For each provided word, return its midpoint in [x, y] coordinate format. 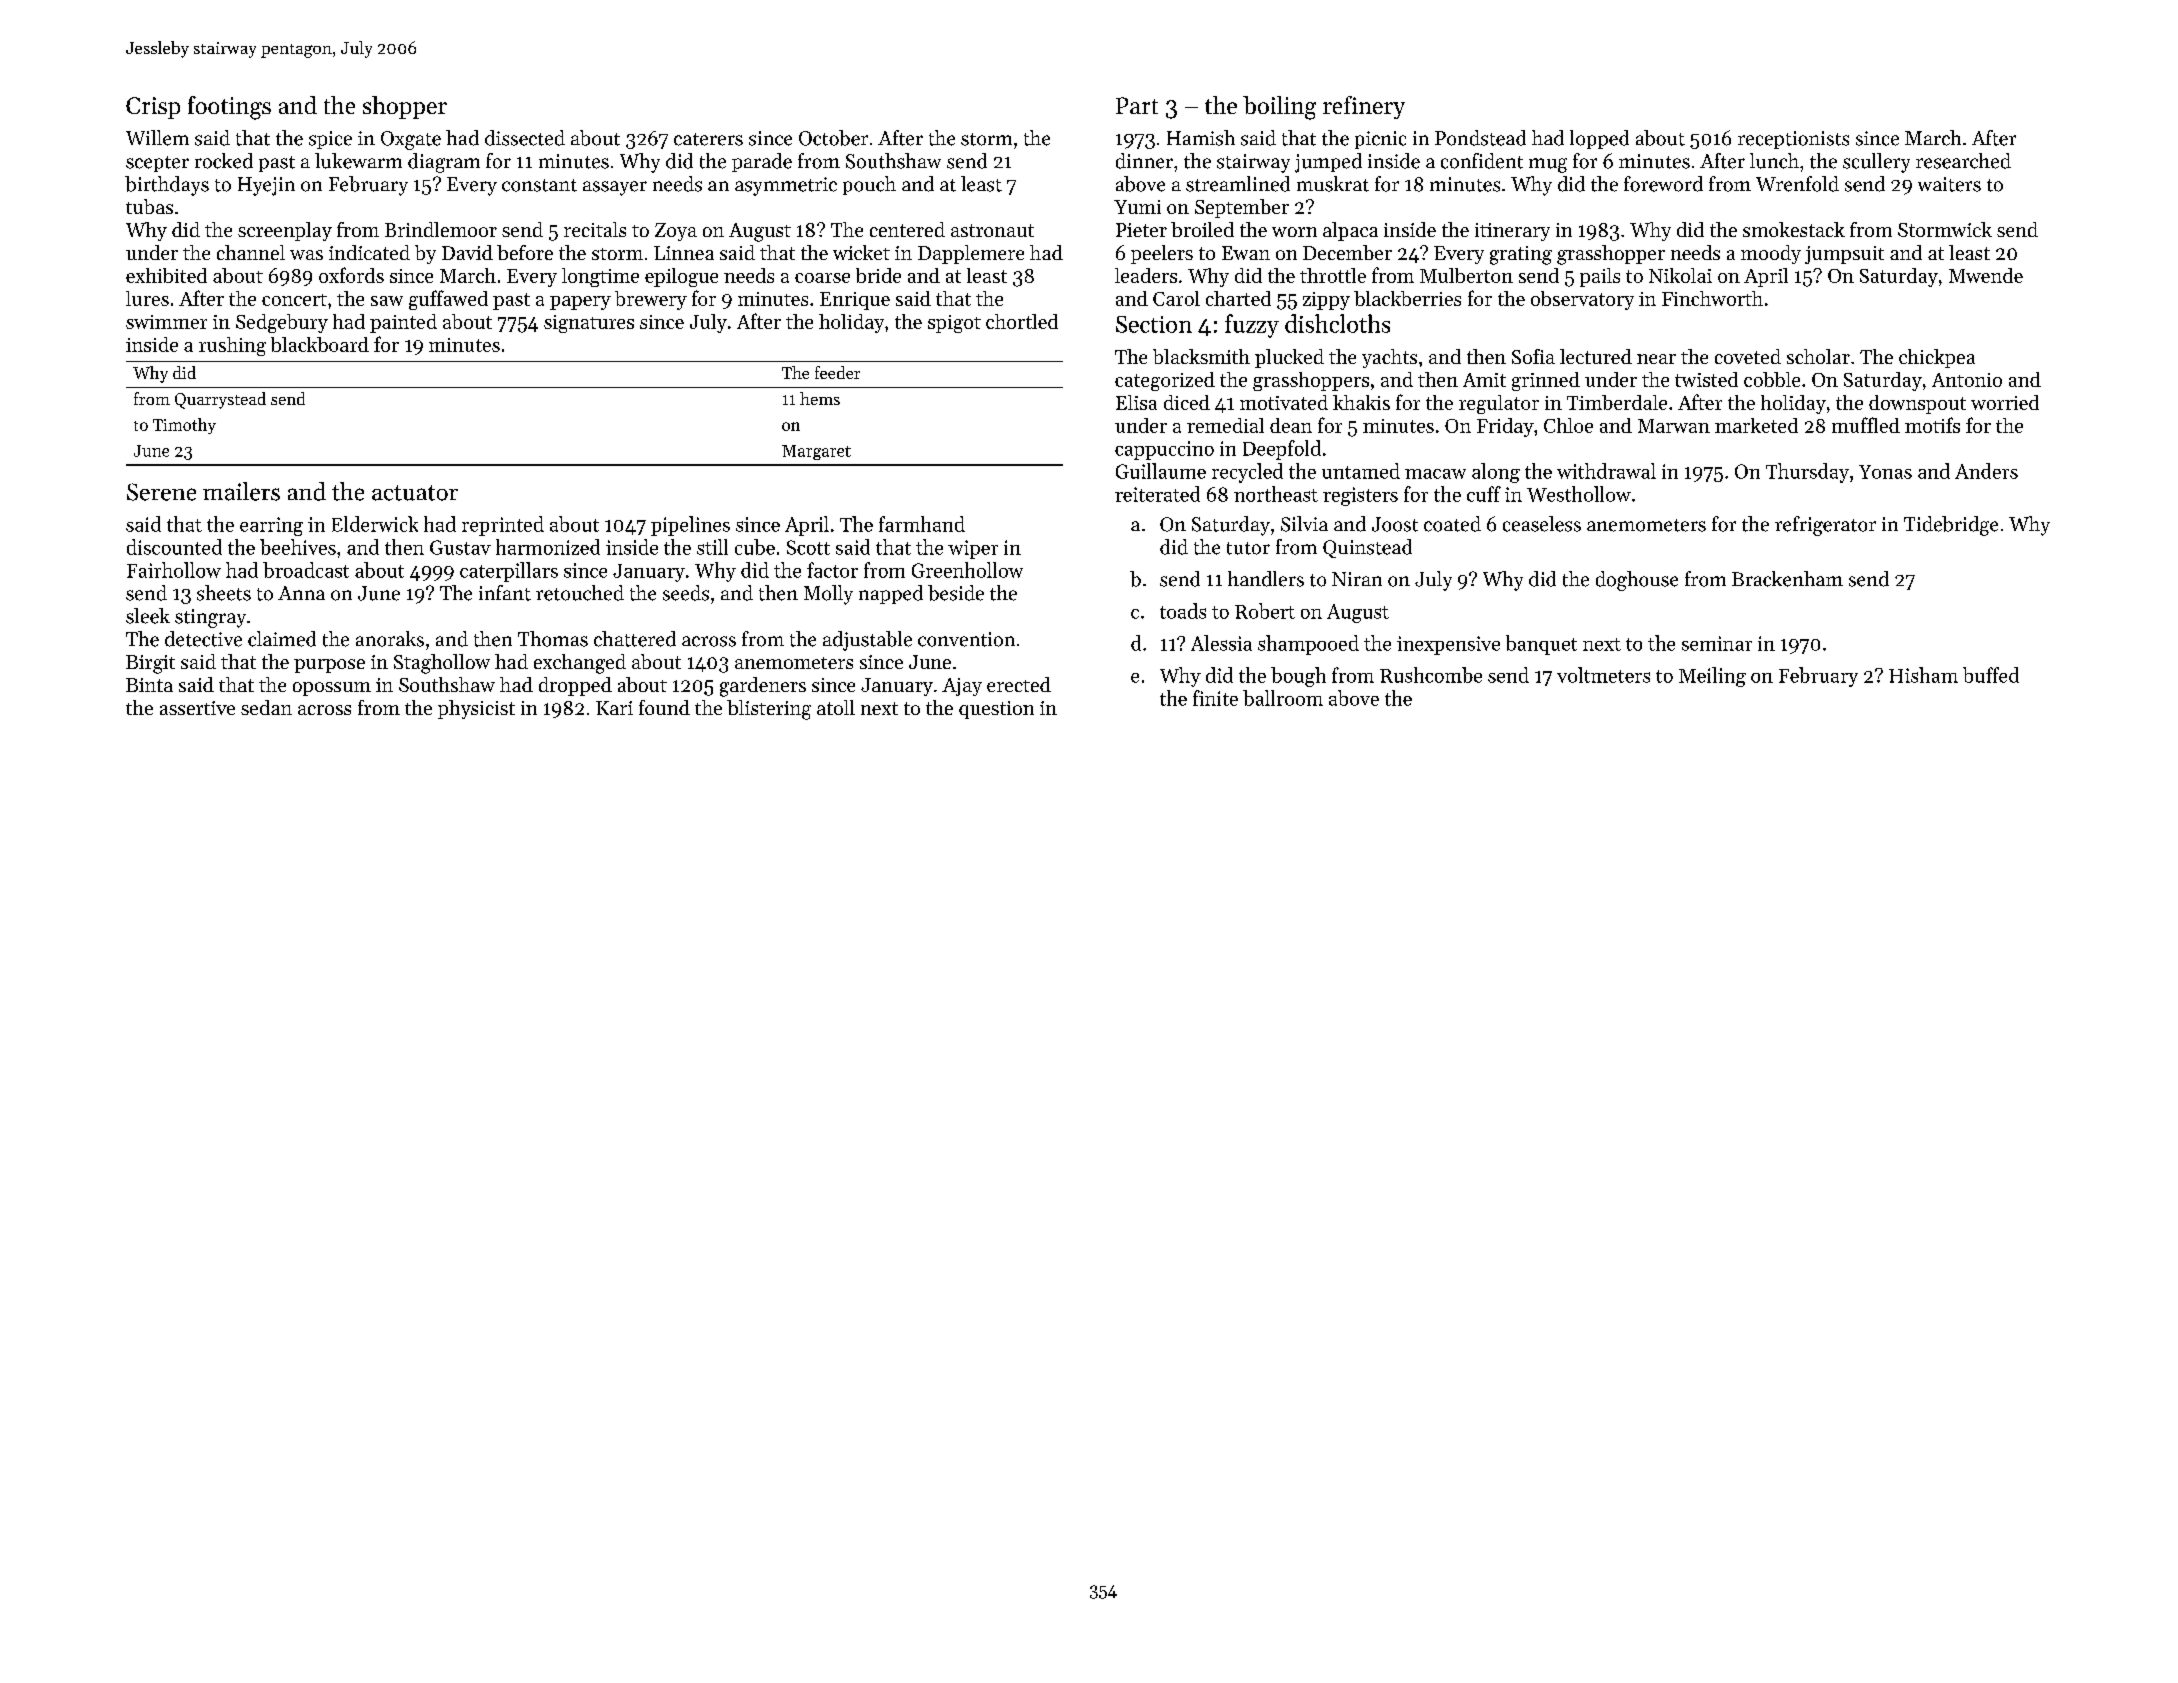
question [996, 710]
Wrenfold [1797, 184]
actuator [415, 493]
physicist [476, 709]
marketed [1756, 425]
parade [762, 162]
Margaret [816, 452]
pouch [869, 185]
